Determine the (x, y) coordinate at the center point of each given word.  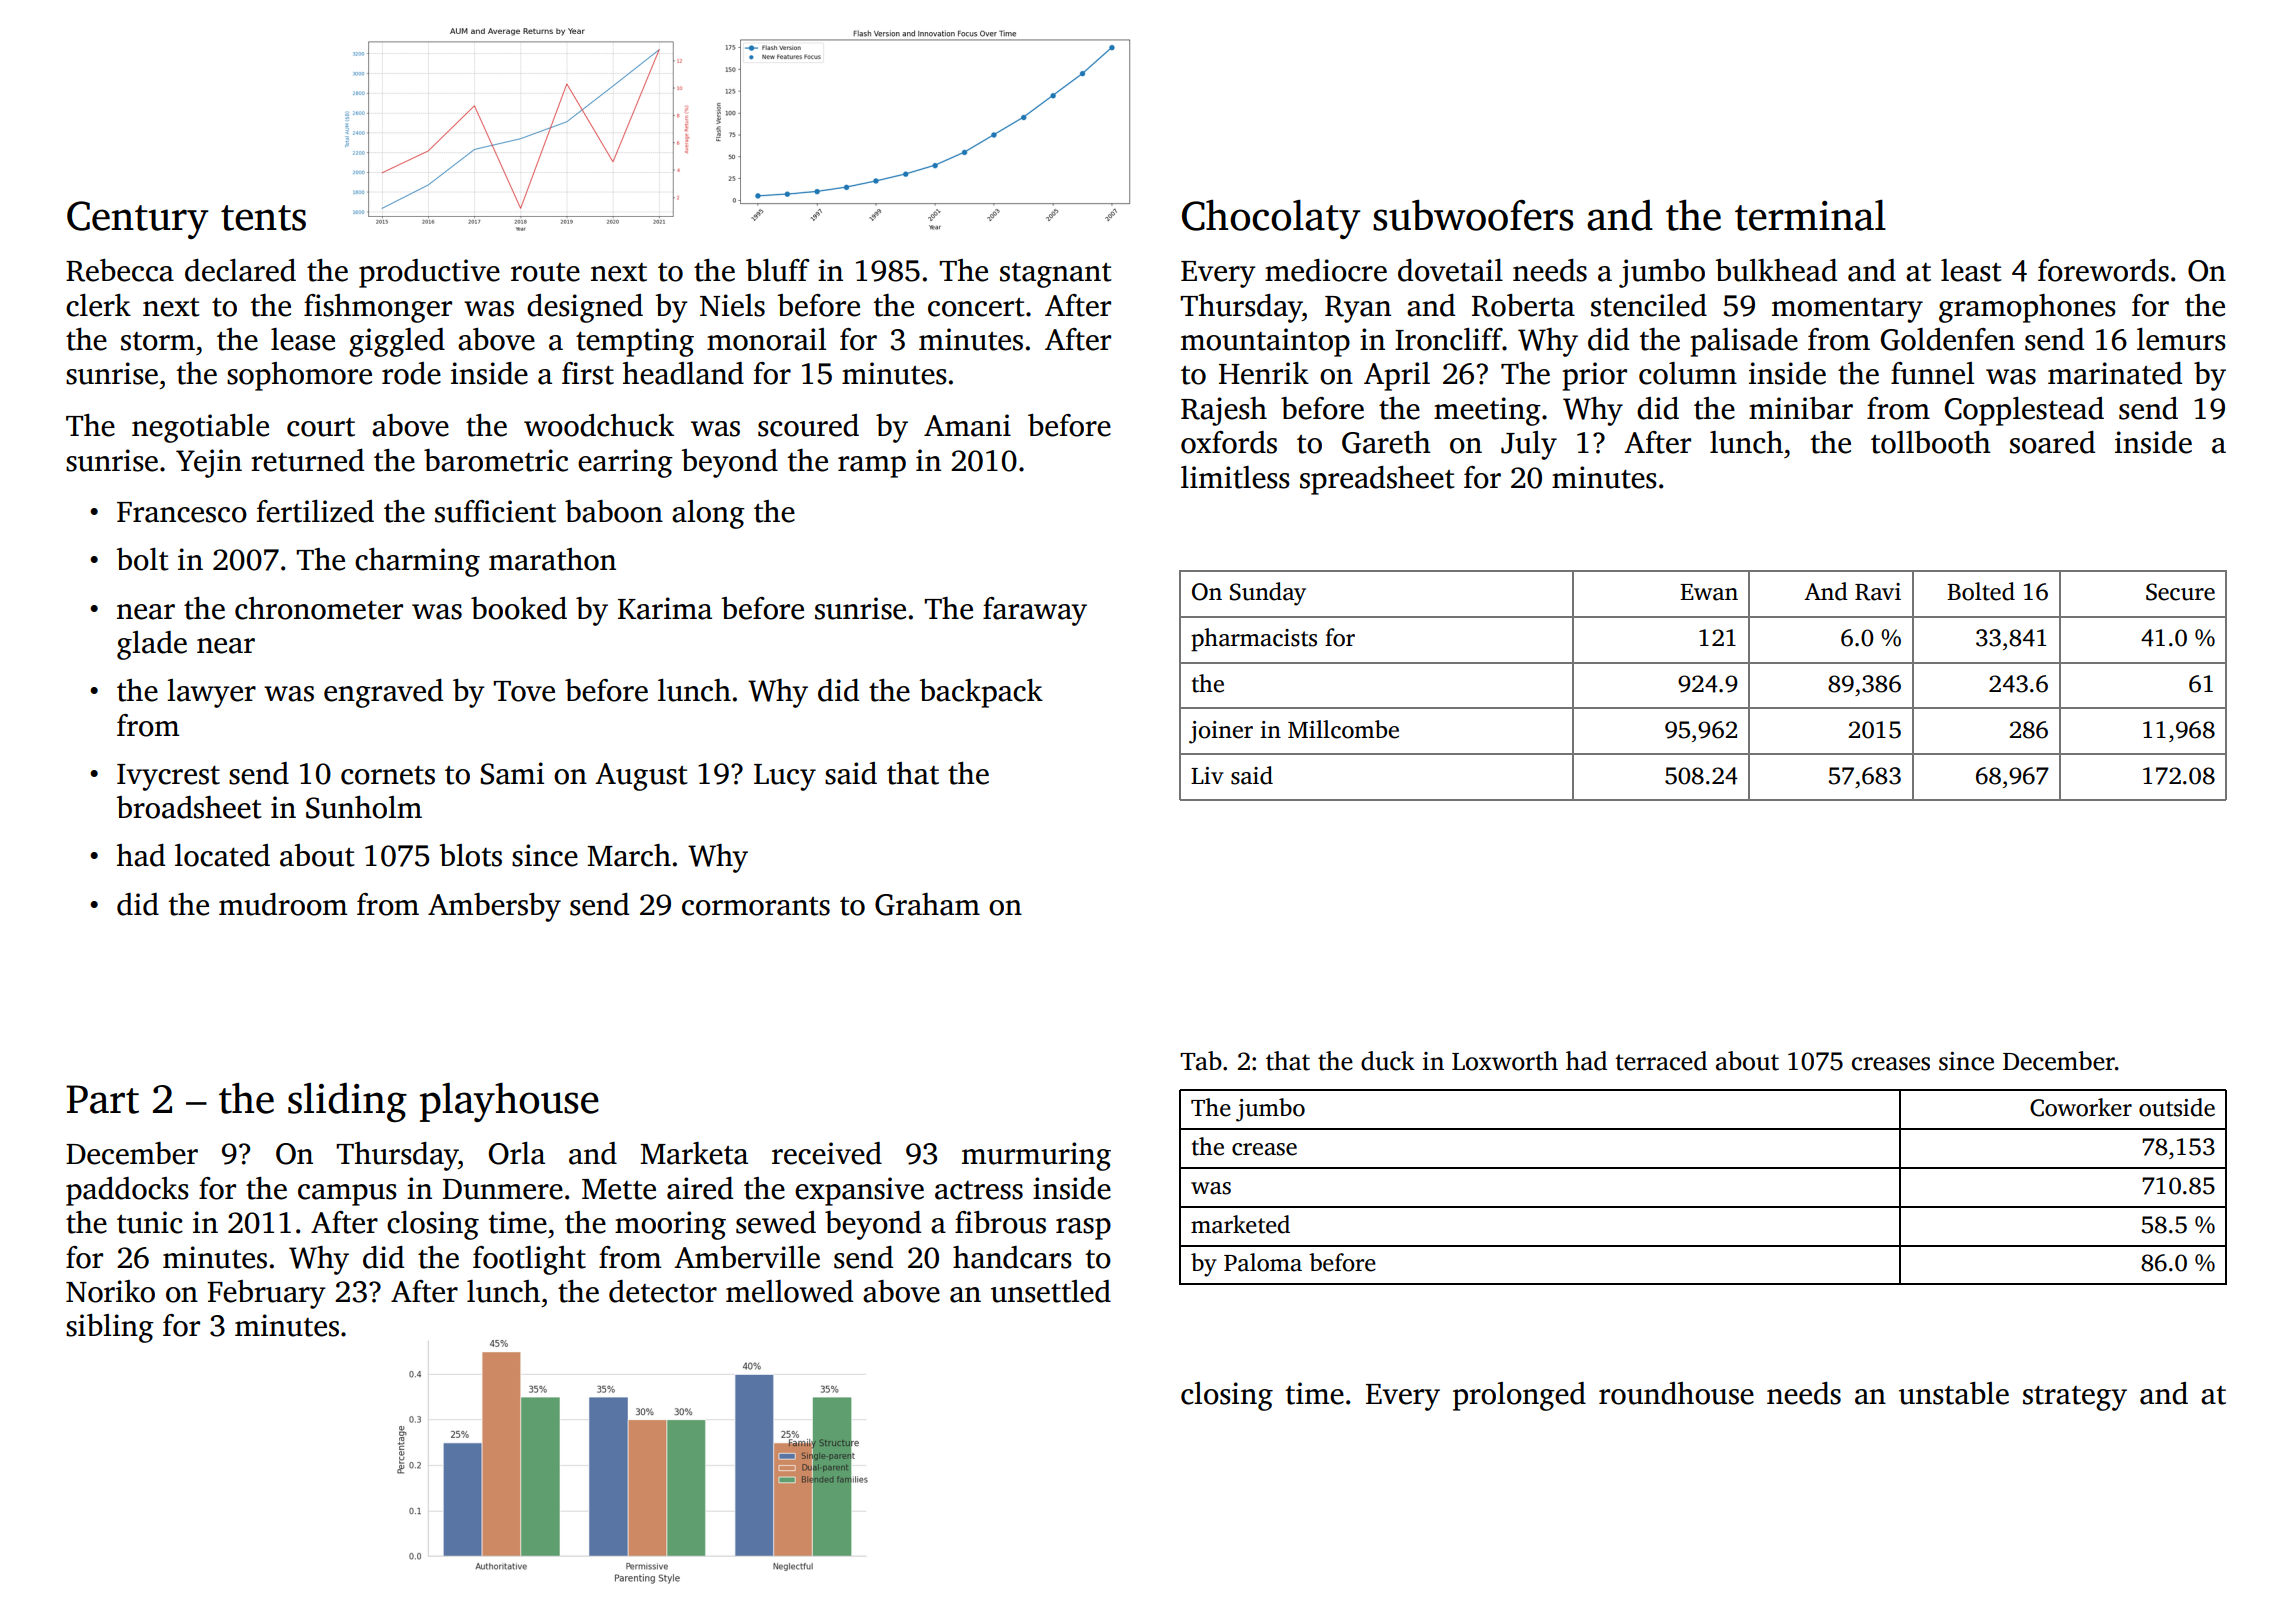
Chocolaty (1271, 219)
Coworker (2081, 1107)
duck (1388, 1061)
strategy (2075, 1398)
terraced (1661, 1061)
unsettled (1051, 1291)
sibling (110, 1328)
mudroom (283, 904)
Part (102, 1099)
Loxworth (1505, 1061)
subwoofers (1473, 215)
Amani (967, 425)
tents (263, 218)
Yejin (209, 463)
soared (2052, 442)
